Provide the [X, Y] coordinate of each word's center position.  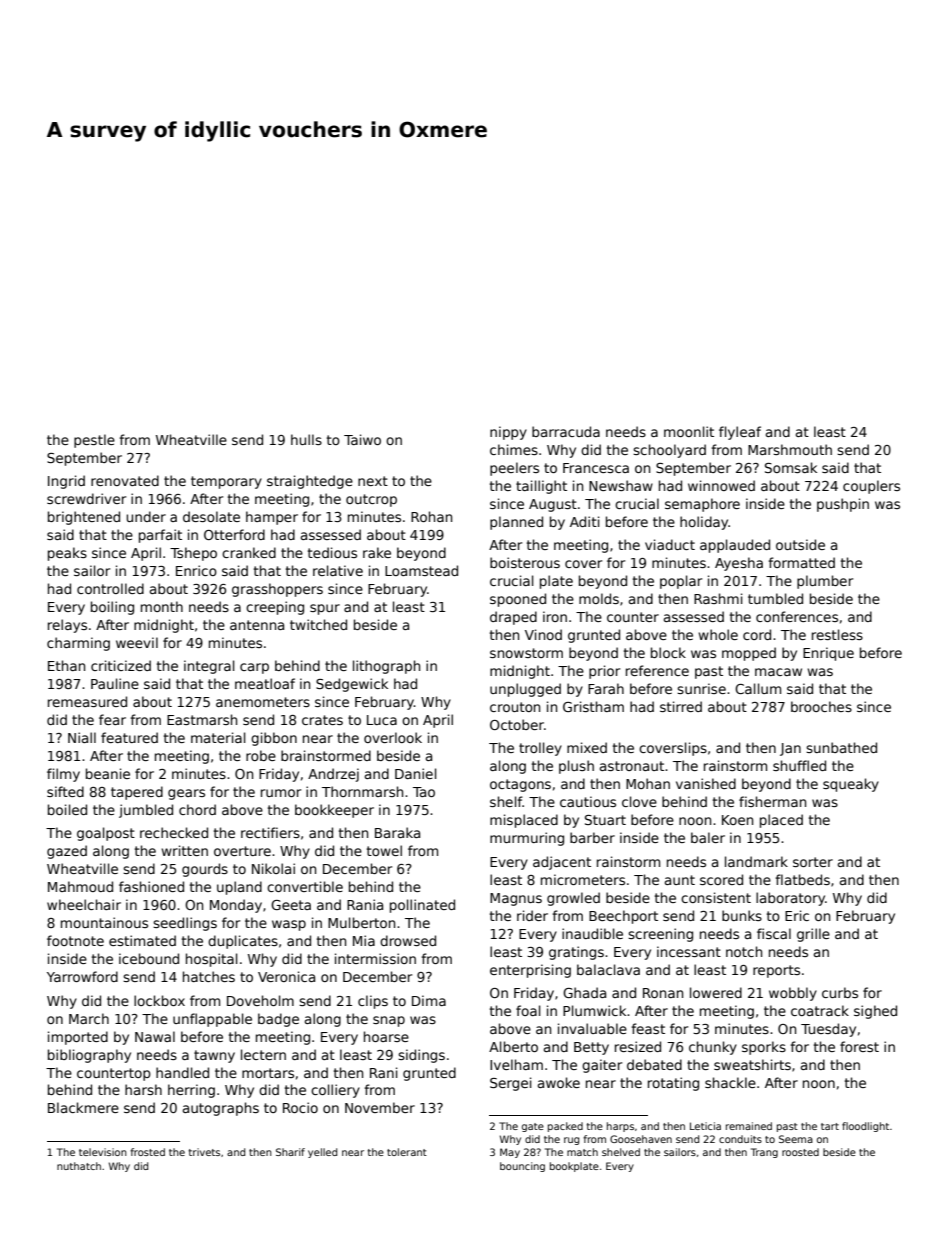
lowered [716, 992]
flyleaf [740, 433]
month [162, 606]
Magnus [516, 899]
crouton [515, 707]
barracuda [566, 431]
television [103, 1152]
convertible [305, 886]
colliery [335, 1091]
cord [757, 634]
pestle [94, 441]
